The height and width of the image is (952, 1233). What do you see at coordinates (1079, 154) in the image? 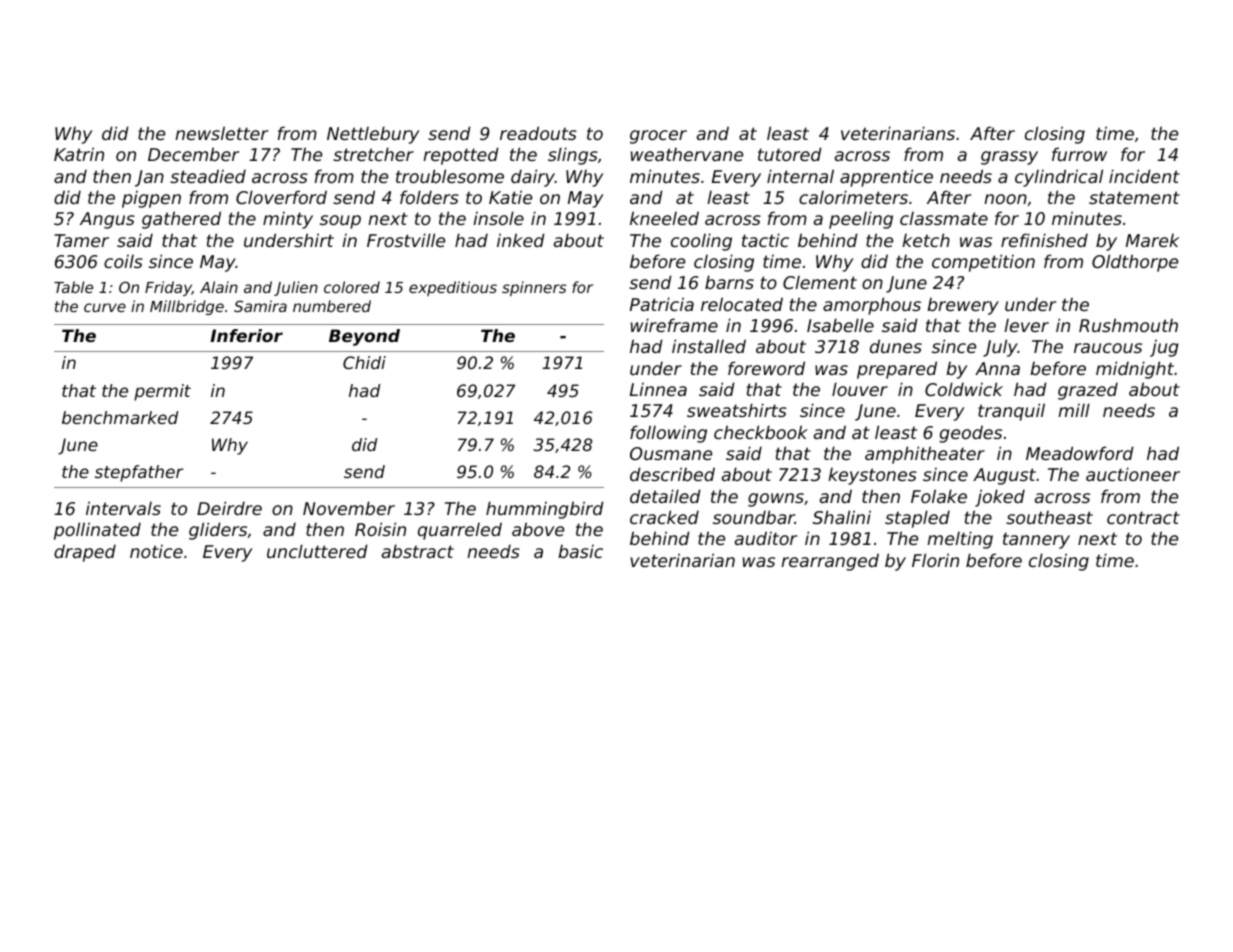
I see `furrow` at bounding box center [1079, 154].
